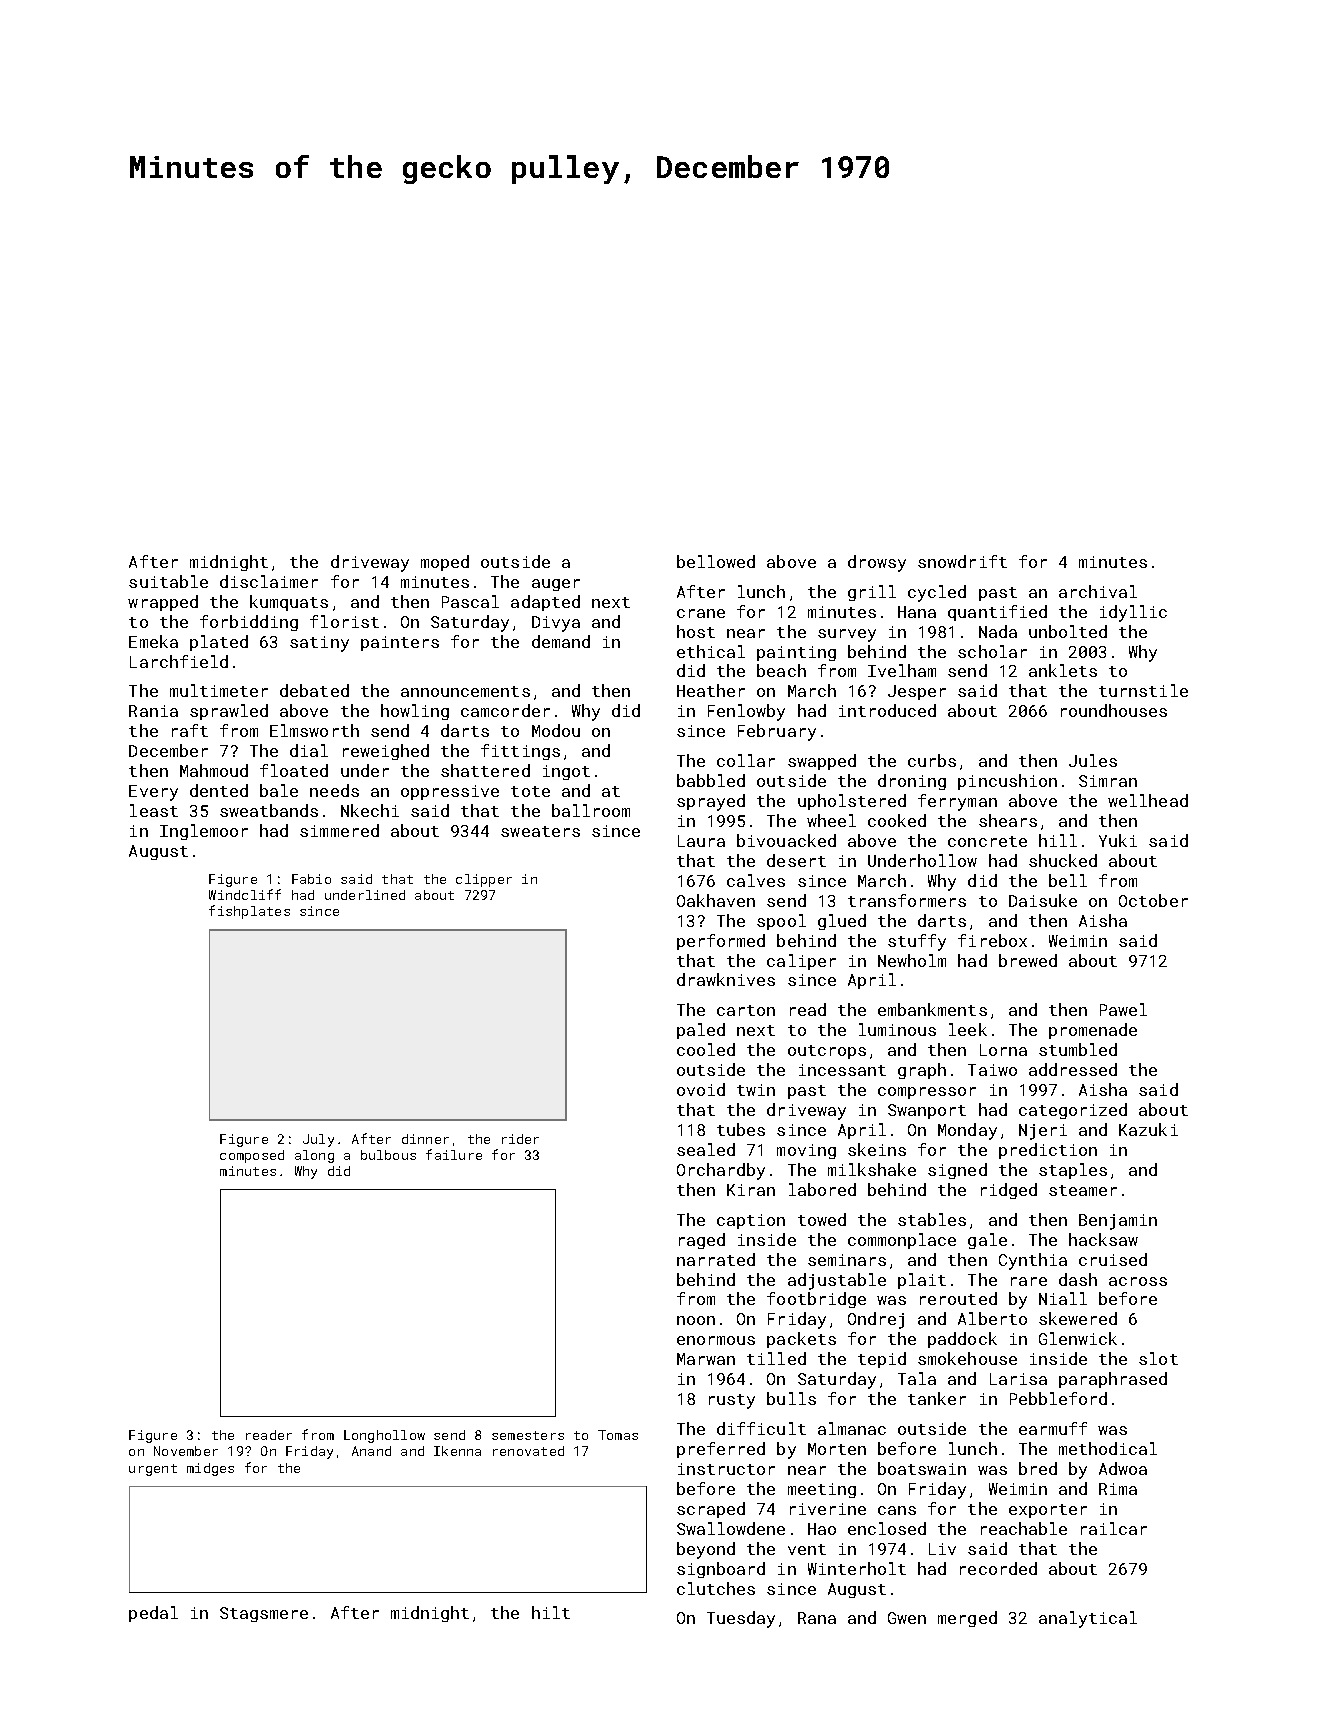 This page has width=1323, height=1712. I want to click on Stagsmere, so click(264, 1614).
